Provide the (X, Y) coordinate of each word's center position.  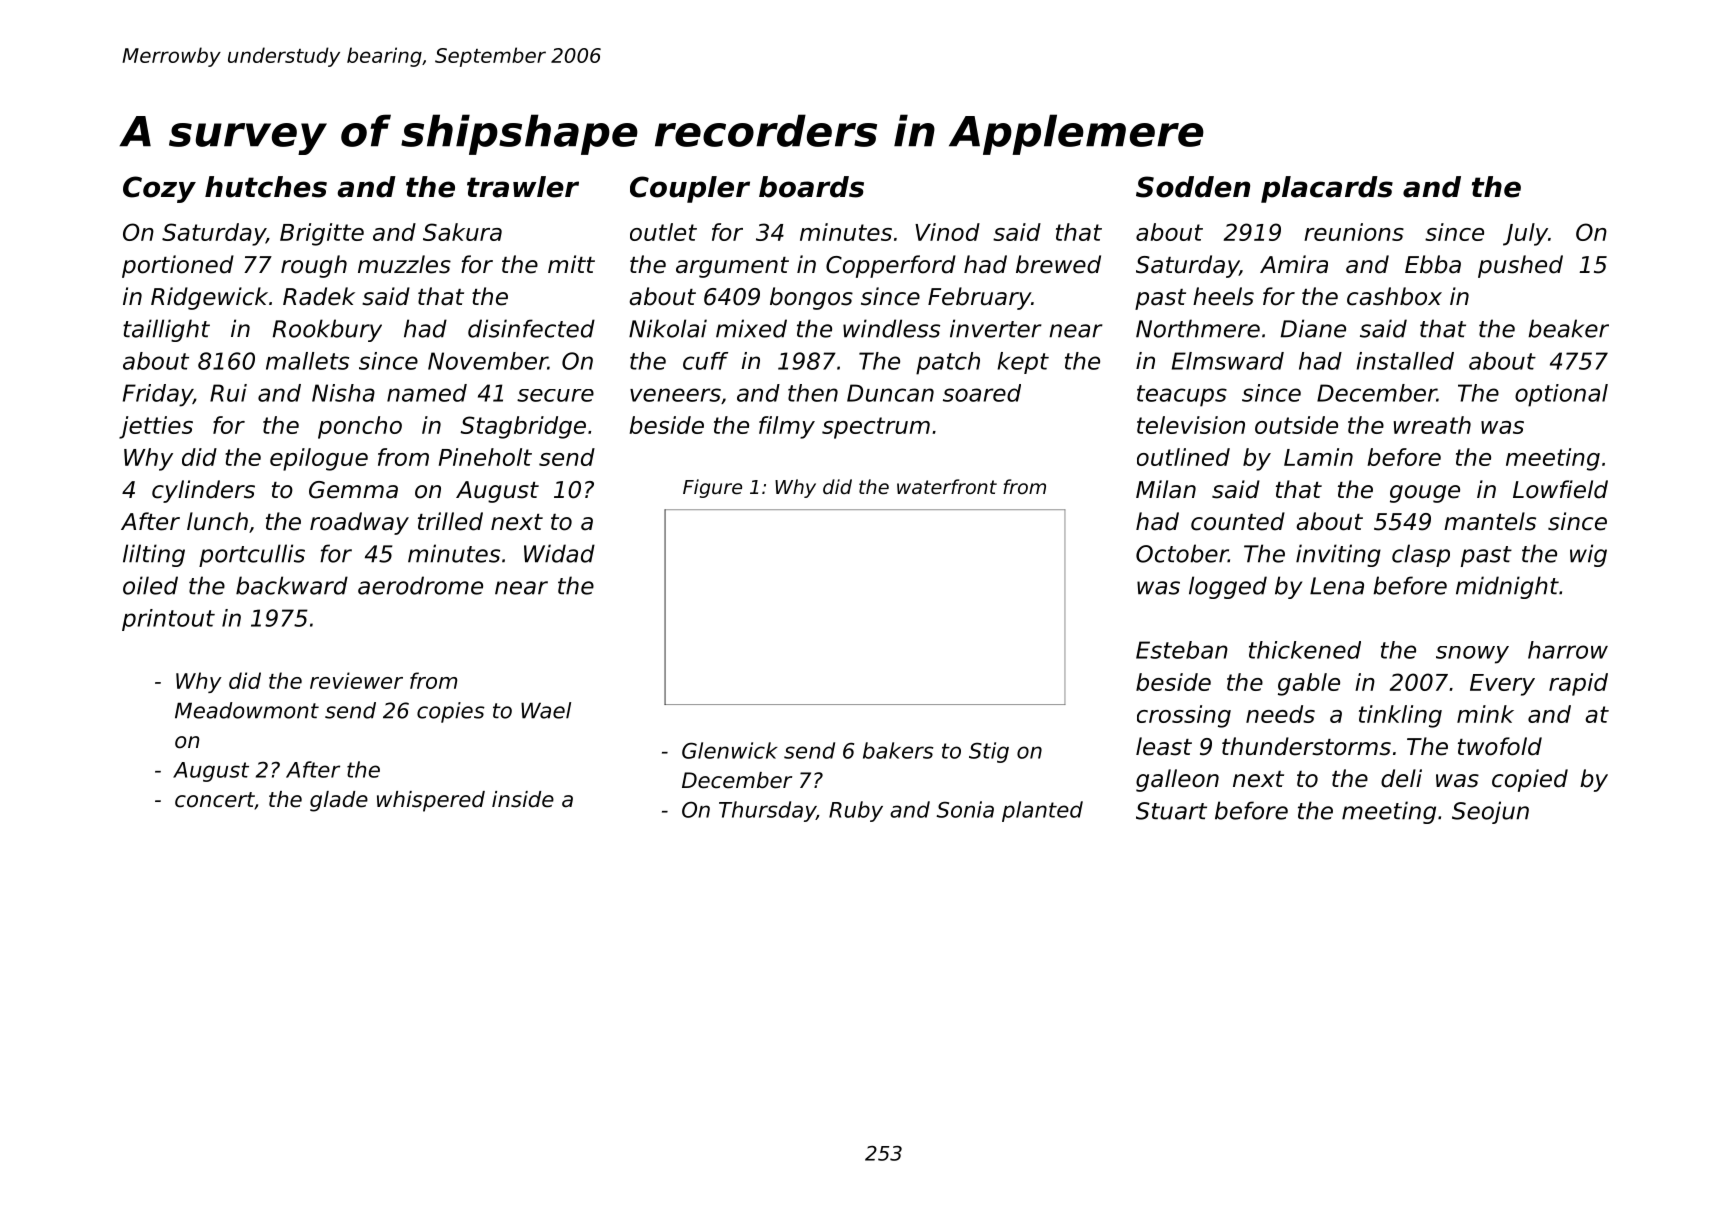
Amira (1294, 264)
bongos (811, 298)
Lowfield (1560, 489)
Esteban (1182, 650)
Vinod (947, 232)
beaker (1568, 328)
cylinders (203, 491)
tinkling (1400, 716)
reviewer (356, 680)
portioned (178, 266)
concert (215, 801)
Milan (1166, 489)
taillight (166, 330)
